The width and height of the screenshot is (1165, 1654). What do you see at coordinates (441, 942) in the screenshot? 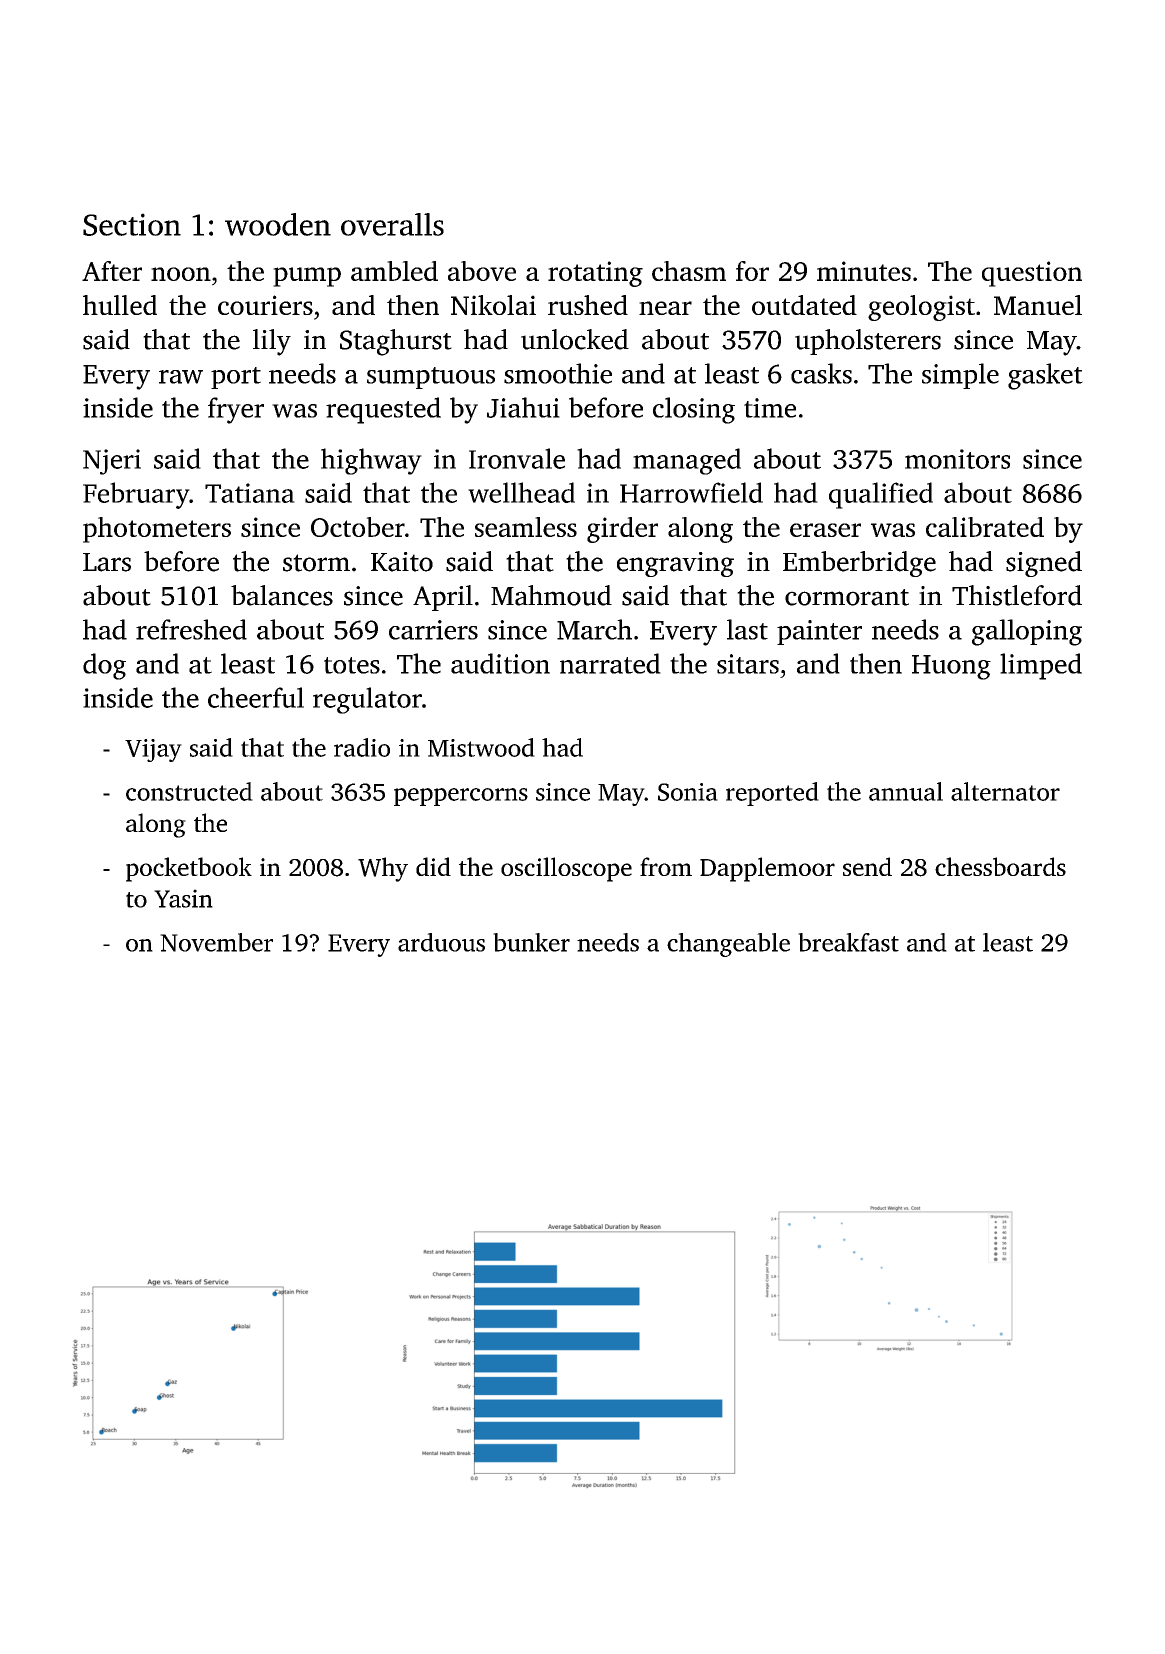
I see `arduous` at bounding box center [441, 942].
